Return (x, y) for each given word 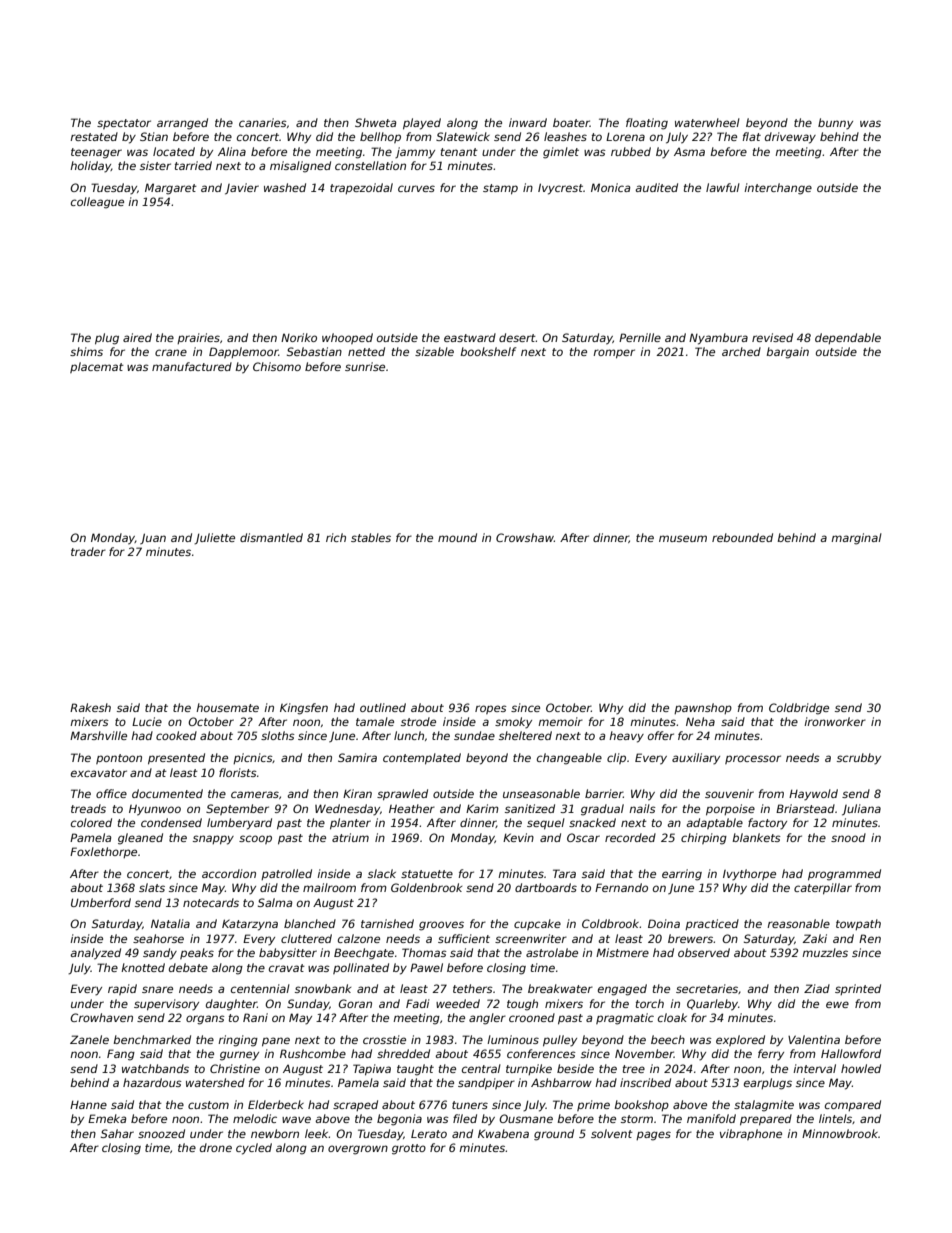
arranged (182, 124)
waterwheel (707, 122)
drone (216, 1147)
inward (528, 122)
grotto (409, 1149)
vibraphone (751, 1134)
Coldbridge (799, 709)
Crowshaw (525, 537)
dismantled (271, 537)
